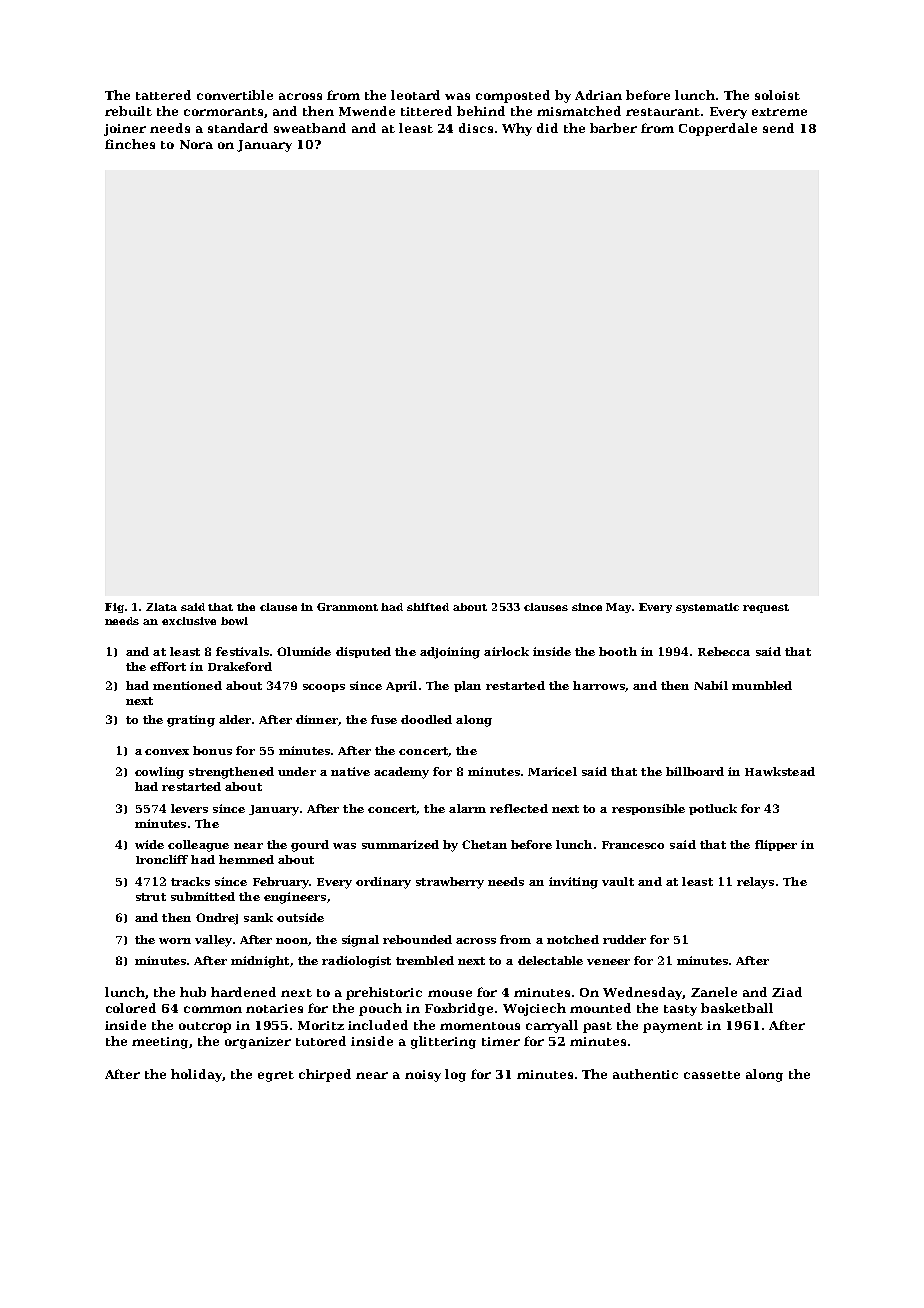 The image size is (924, 1308). What do you see at coordinates (189, 808) in the screenshot?
I see `levers` at bounding box center [189, 808].
